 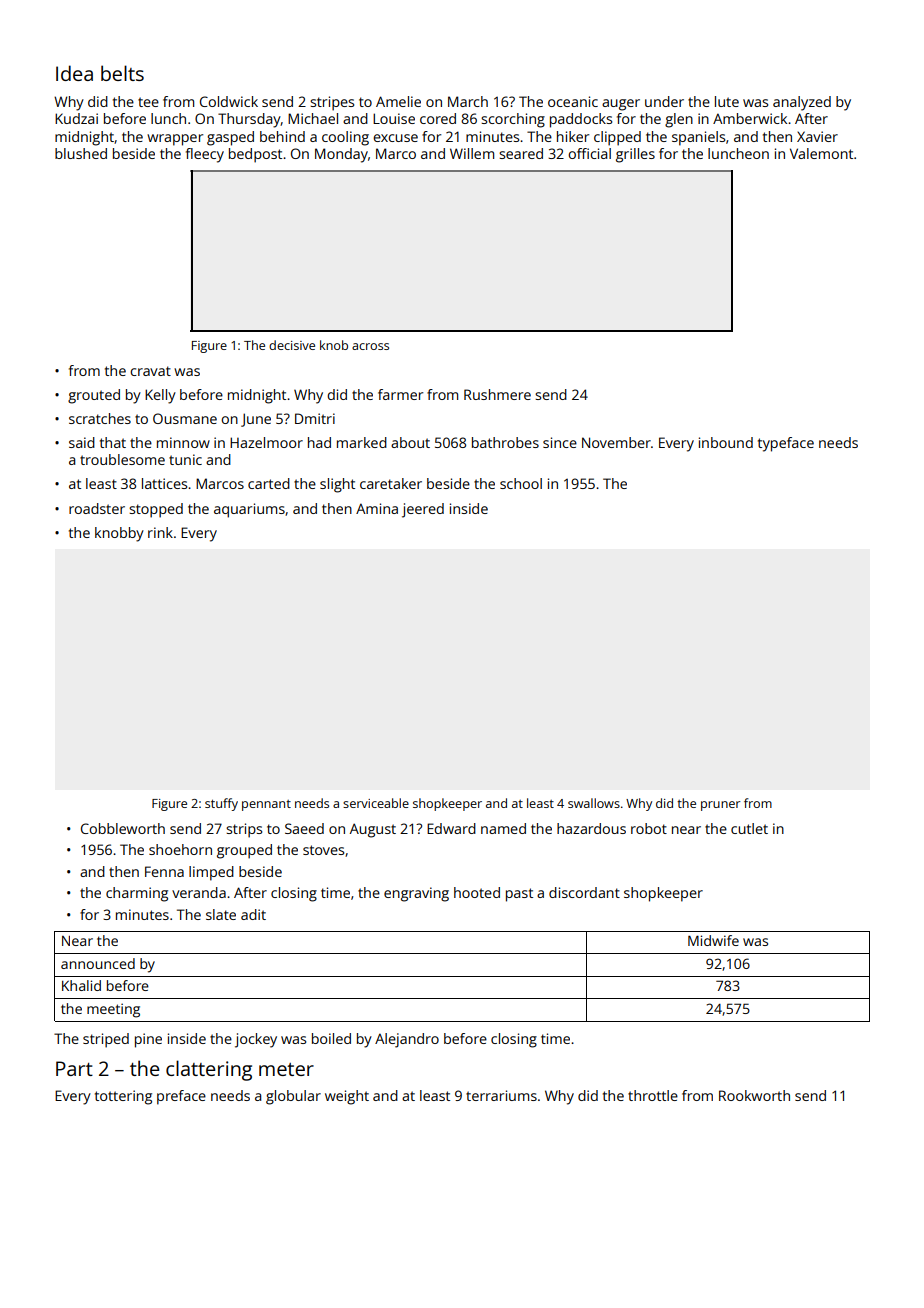 I want to click on Rookworth, so click(x=754, y=1095).
